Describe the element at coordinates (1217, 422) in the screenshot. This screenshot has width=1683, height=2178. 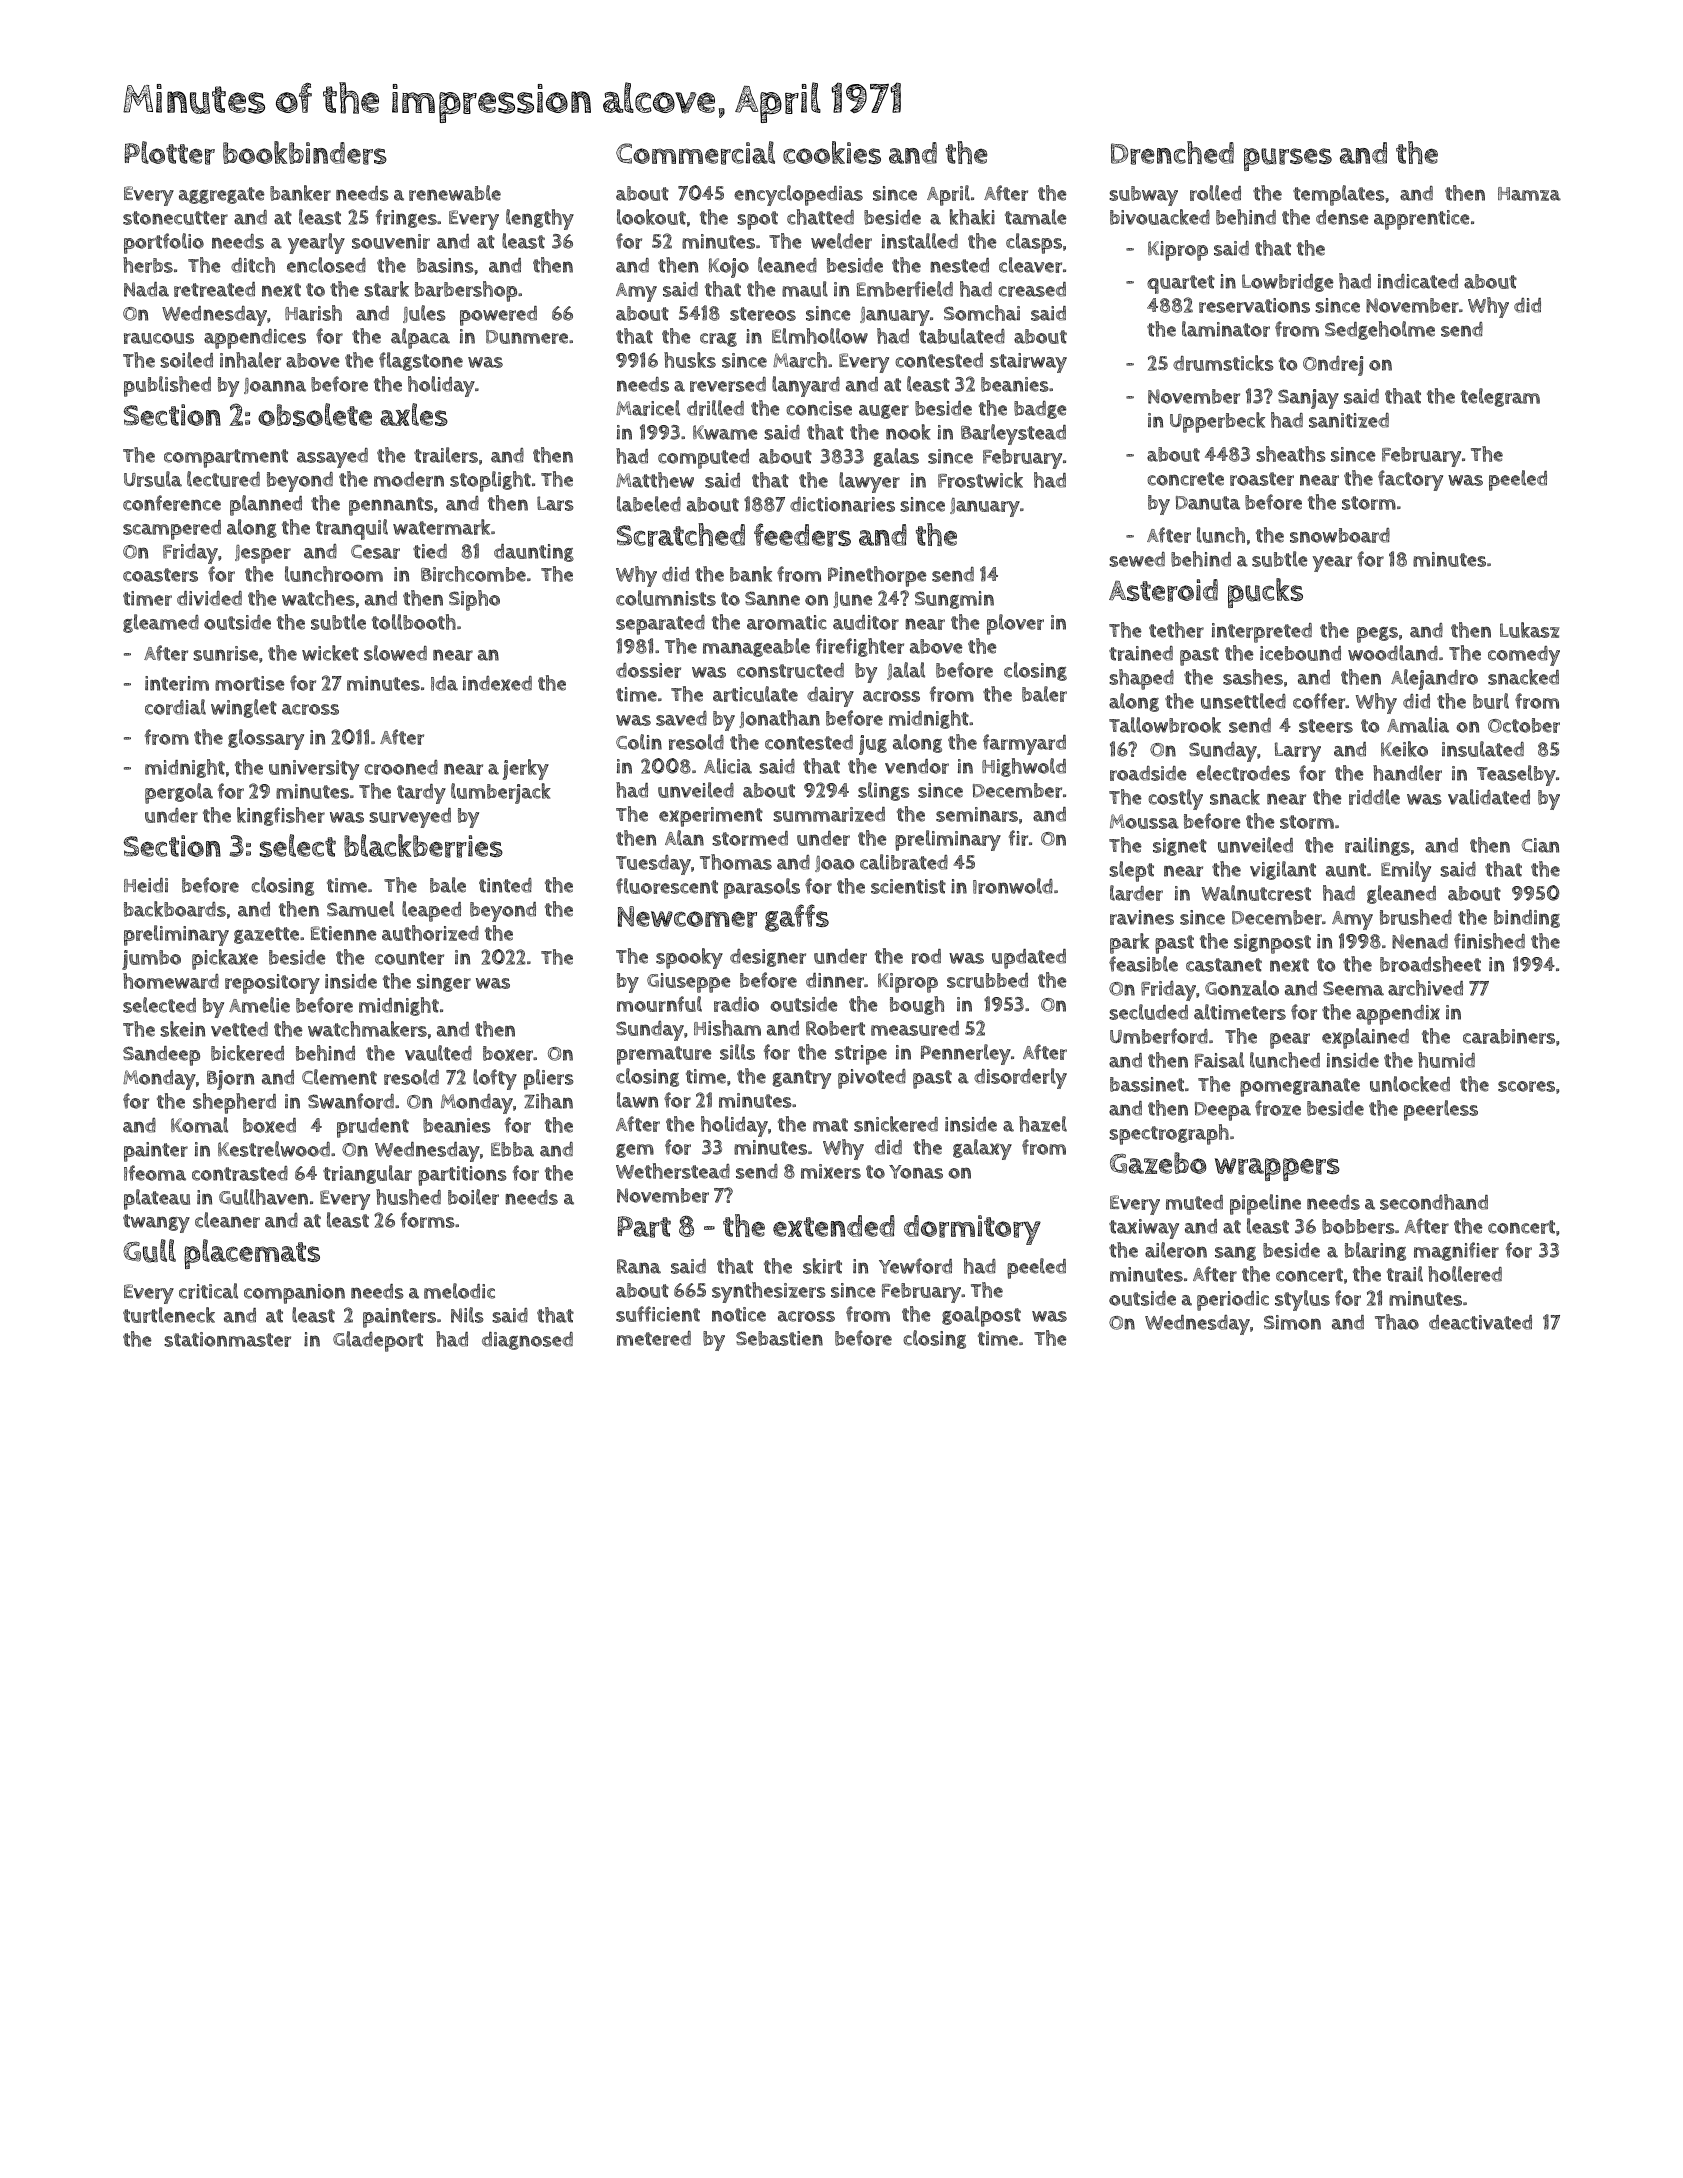
I see `Upperbeck` at that location.
